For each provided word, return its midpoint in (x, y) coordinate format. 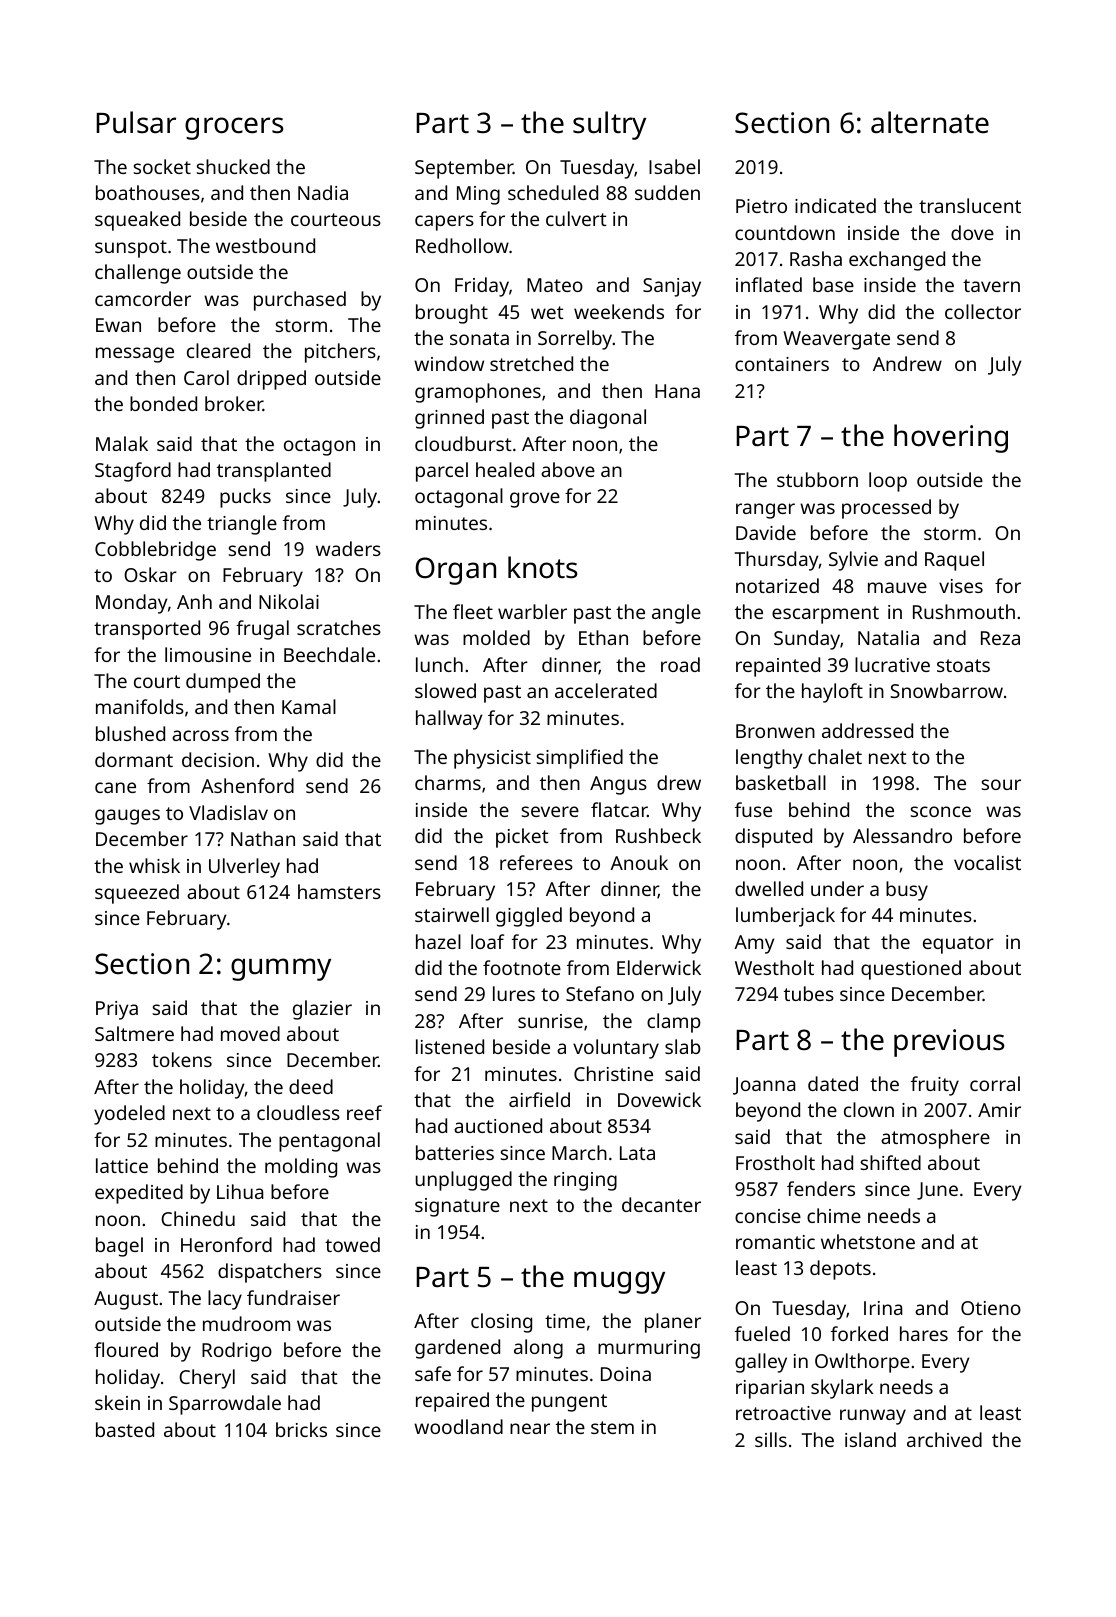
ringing (585, 1181)
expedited (139, 1194)
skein (117, 1402)
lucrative (892, 664)
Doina (626, 1374)
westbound (265, 245)
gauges (127, 817)
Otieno (991, 1308)
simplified (580, 759)
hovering (951, 438)
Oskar (150, 574)
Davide (766, 532)
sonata (479, 338)
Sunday (807, 640)
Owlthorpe (862, 1363)
